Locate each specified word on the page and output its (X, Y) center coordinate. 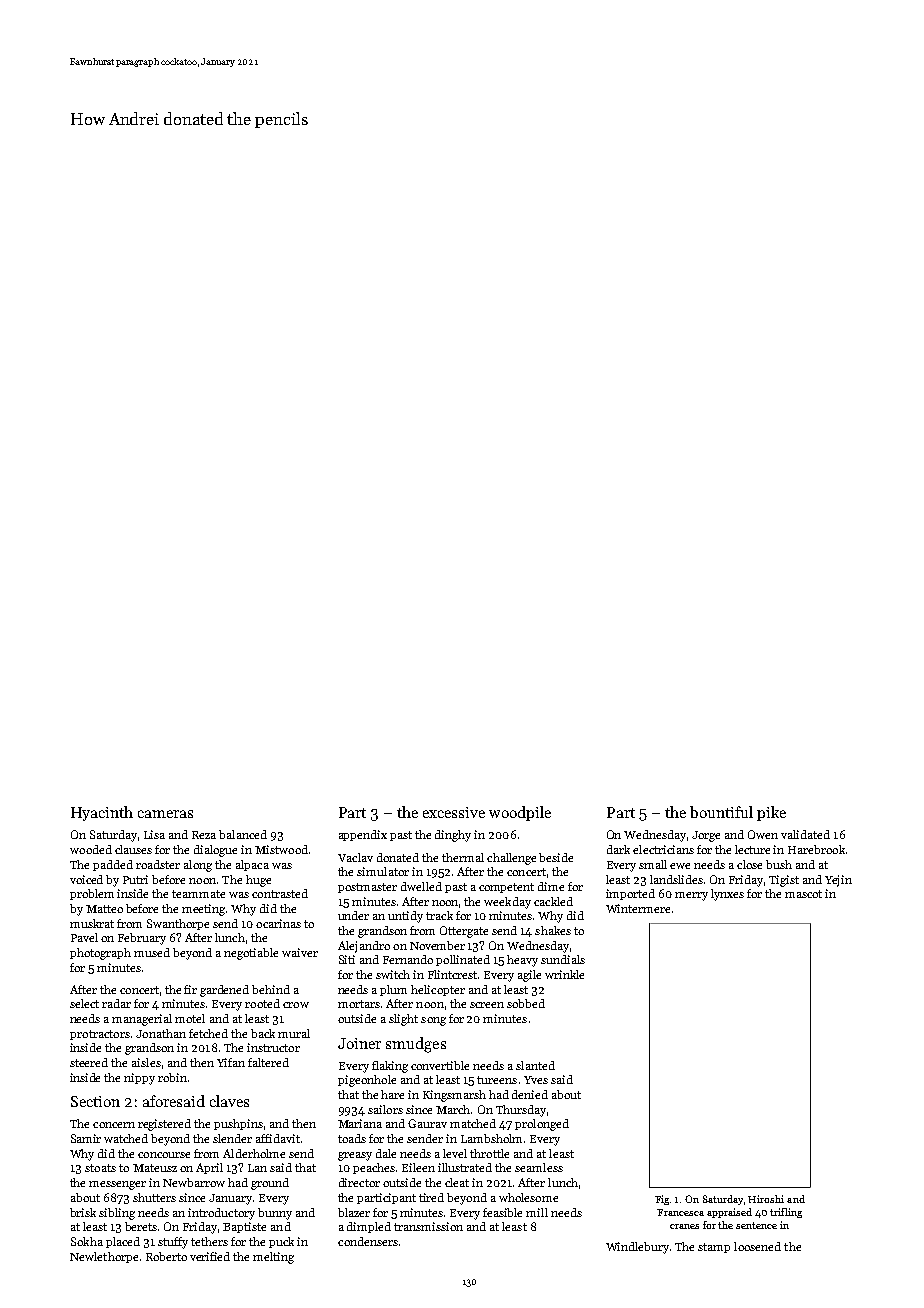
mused (152, 952)
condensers (368, 1241)
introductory (221, 1214)
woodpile (520, 813)
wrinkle (564, 974)
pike (771, 813)
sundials (563, 959)
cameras (165, 814)
